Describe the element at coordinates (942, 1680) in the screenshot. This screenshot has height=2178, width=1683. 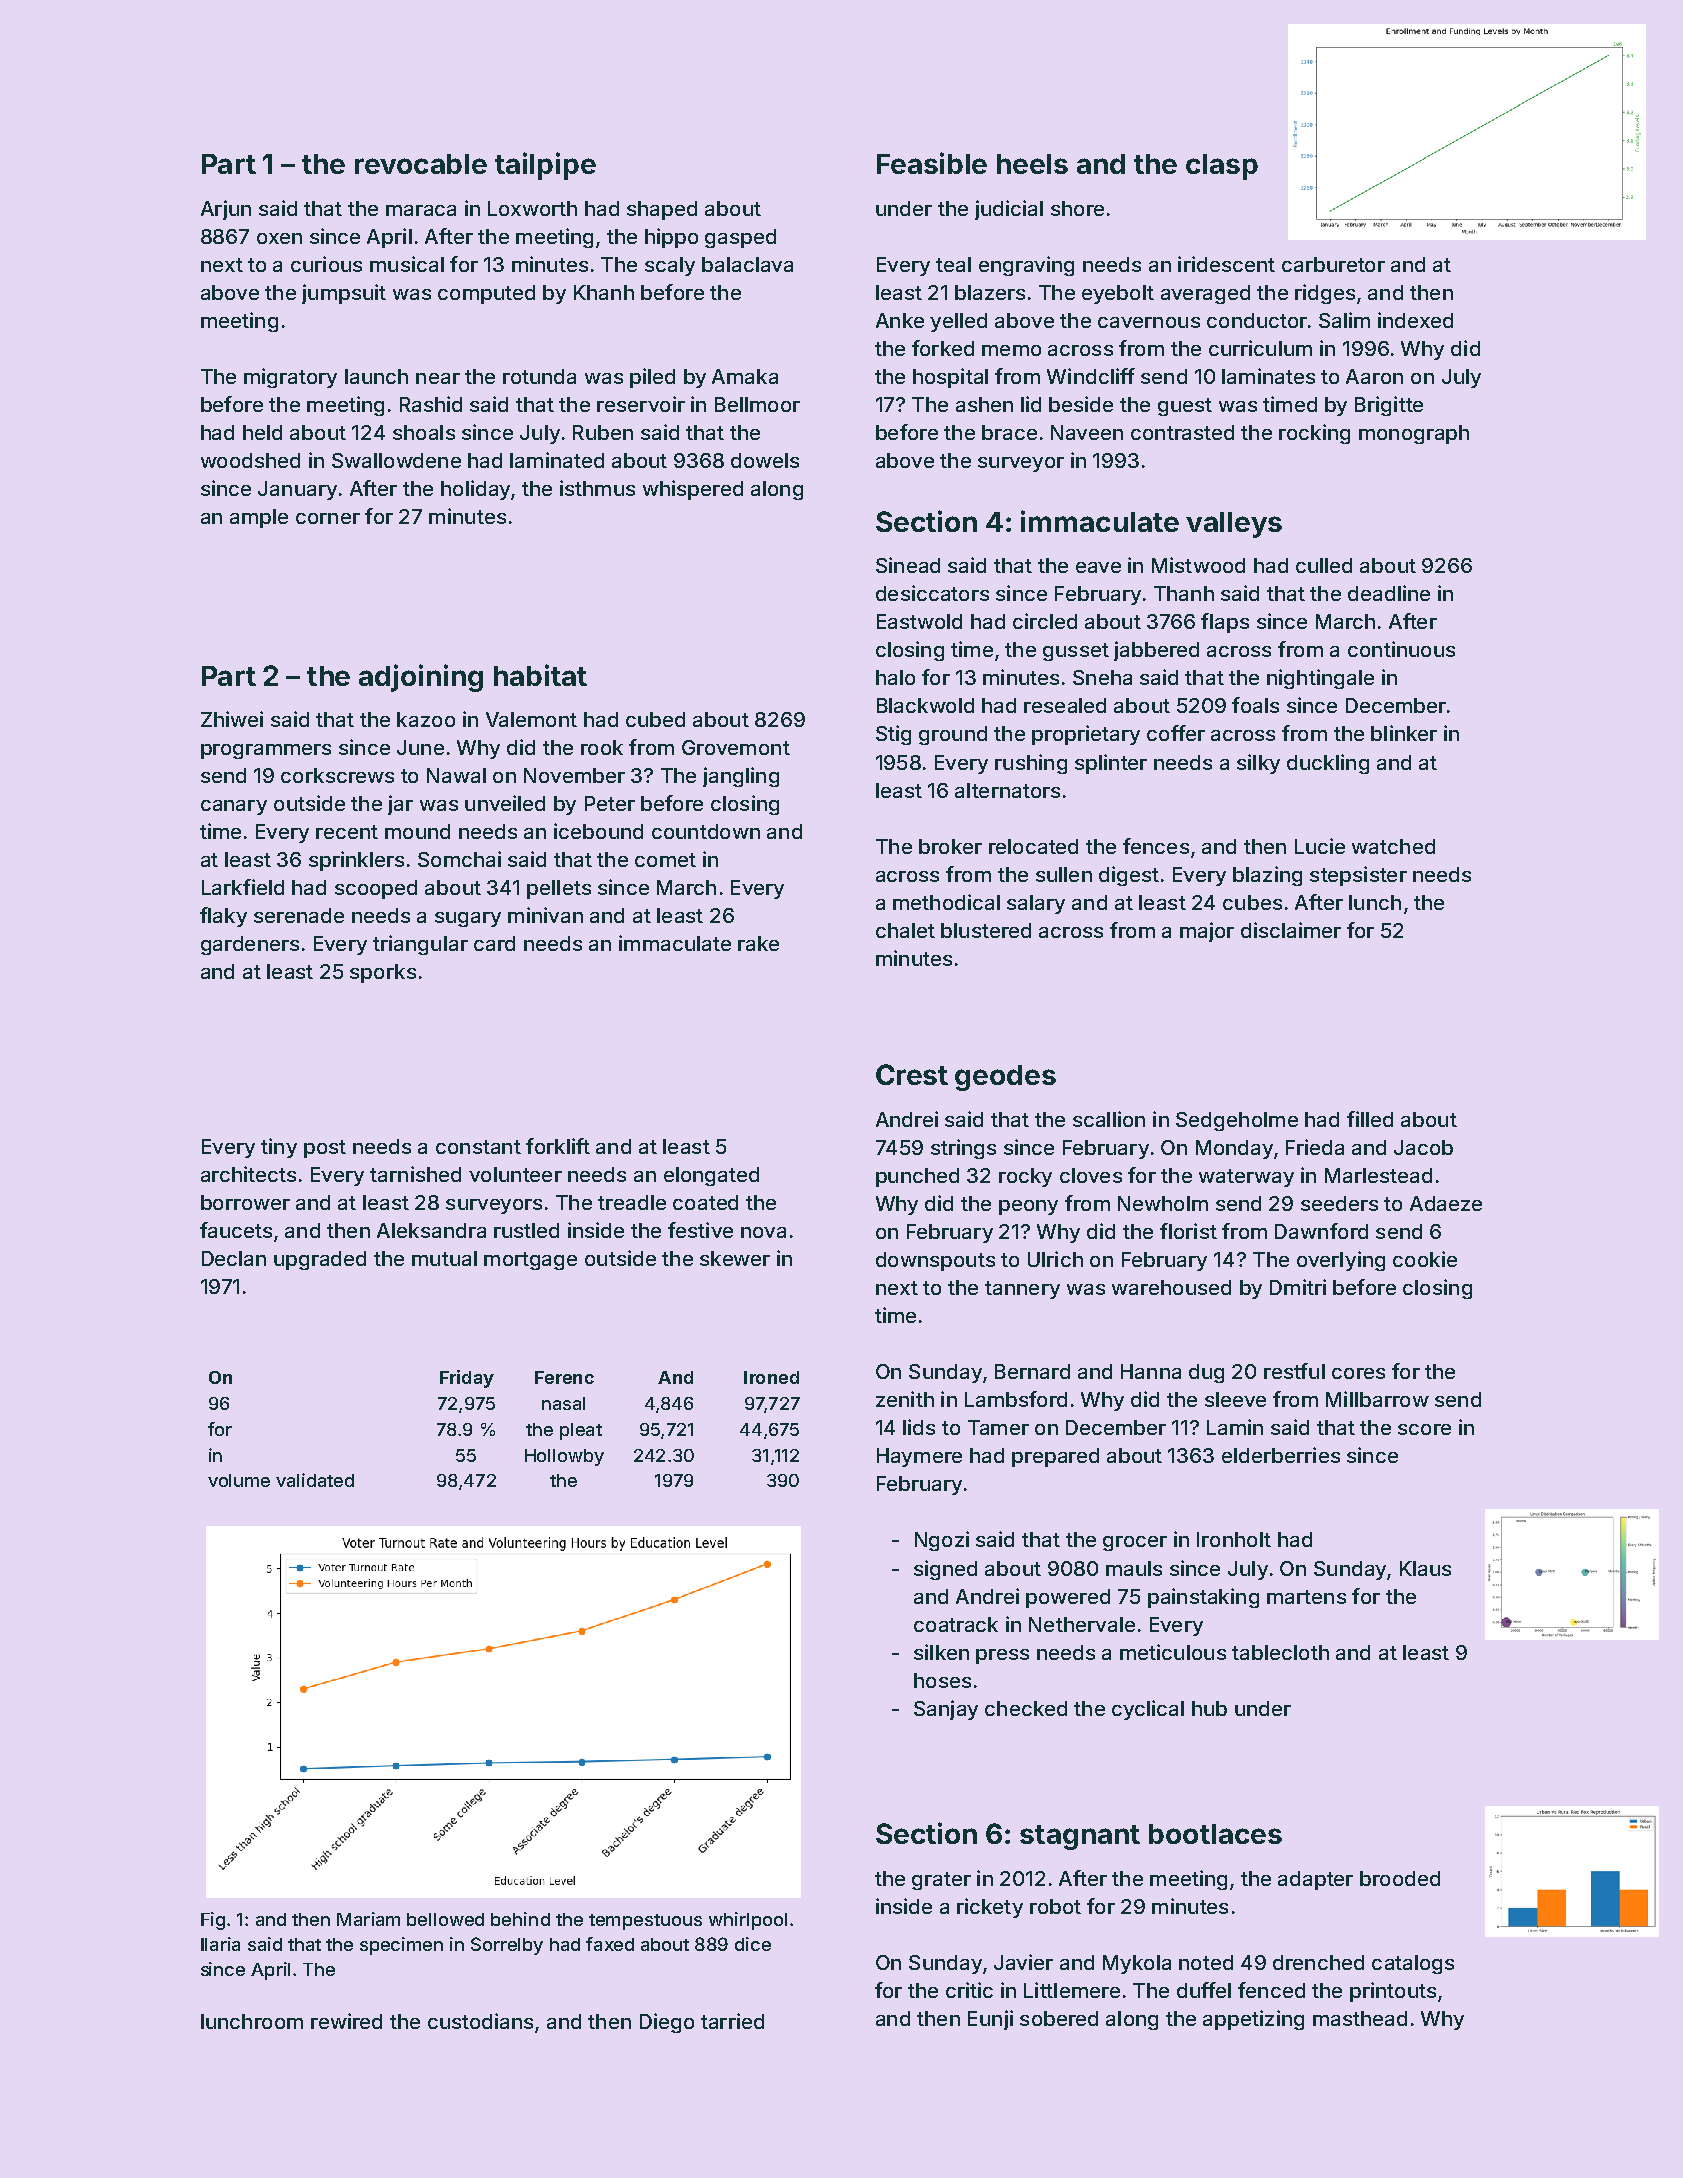
I see `hoses` at that location.
